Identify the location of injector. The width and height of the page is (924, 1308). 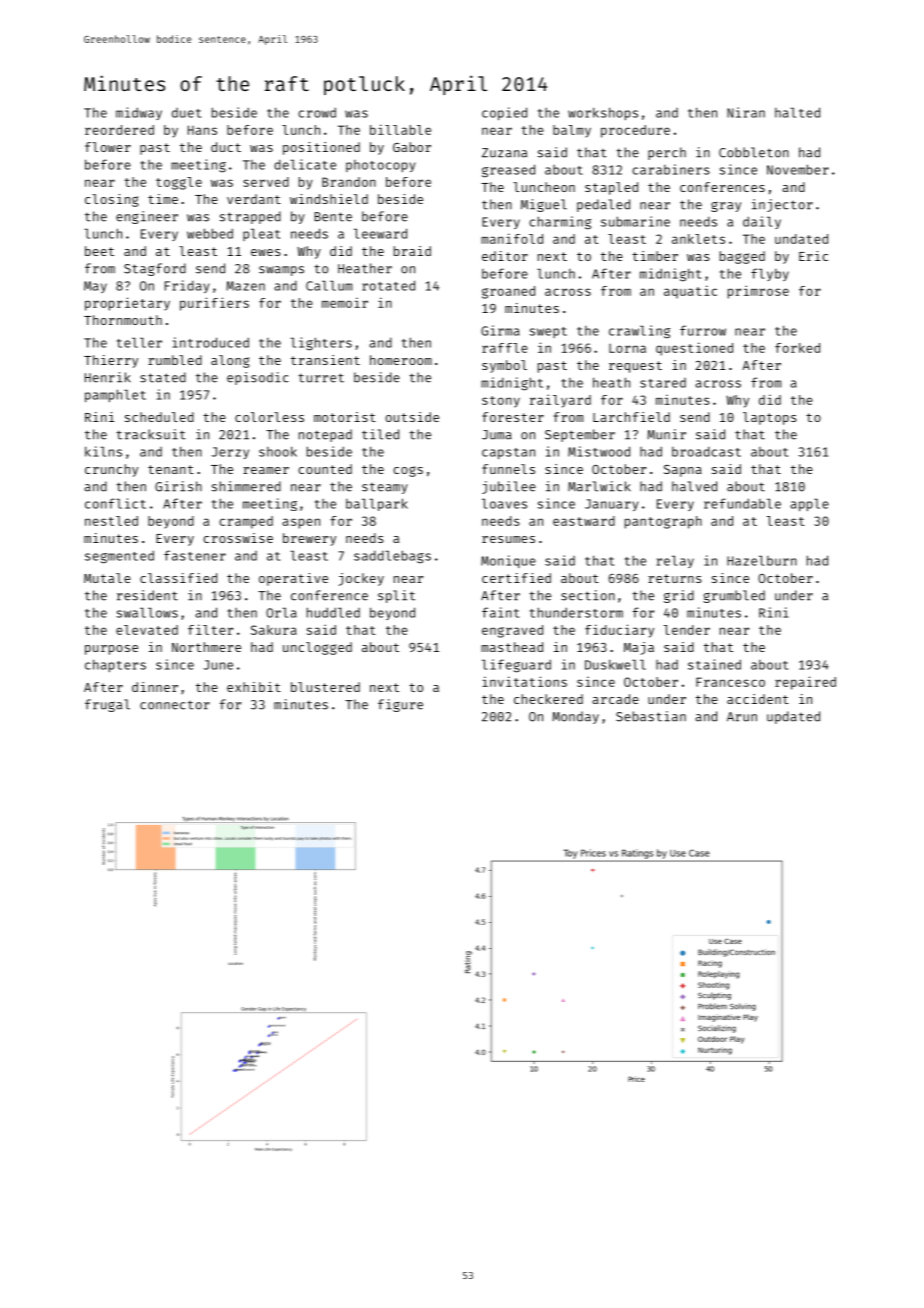
(782, 205).
